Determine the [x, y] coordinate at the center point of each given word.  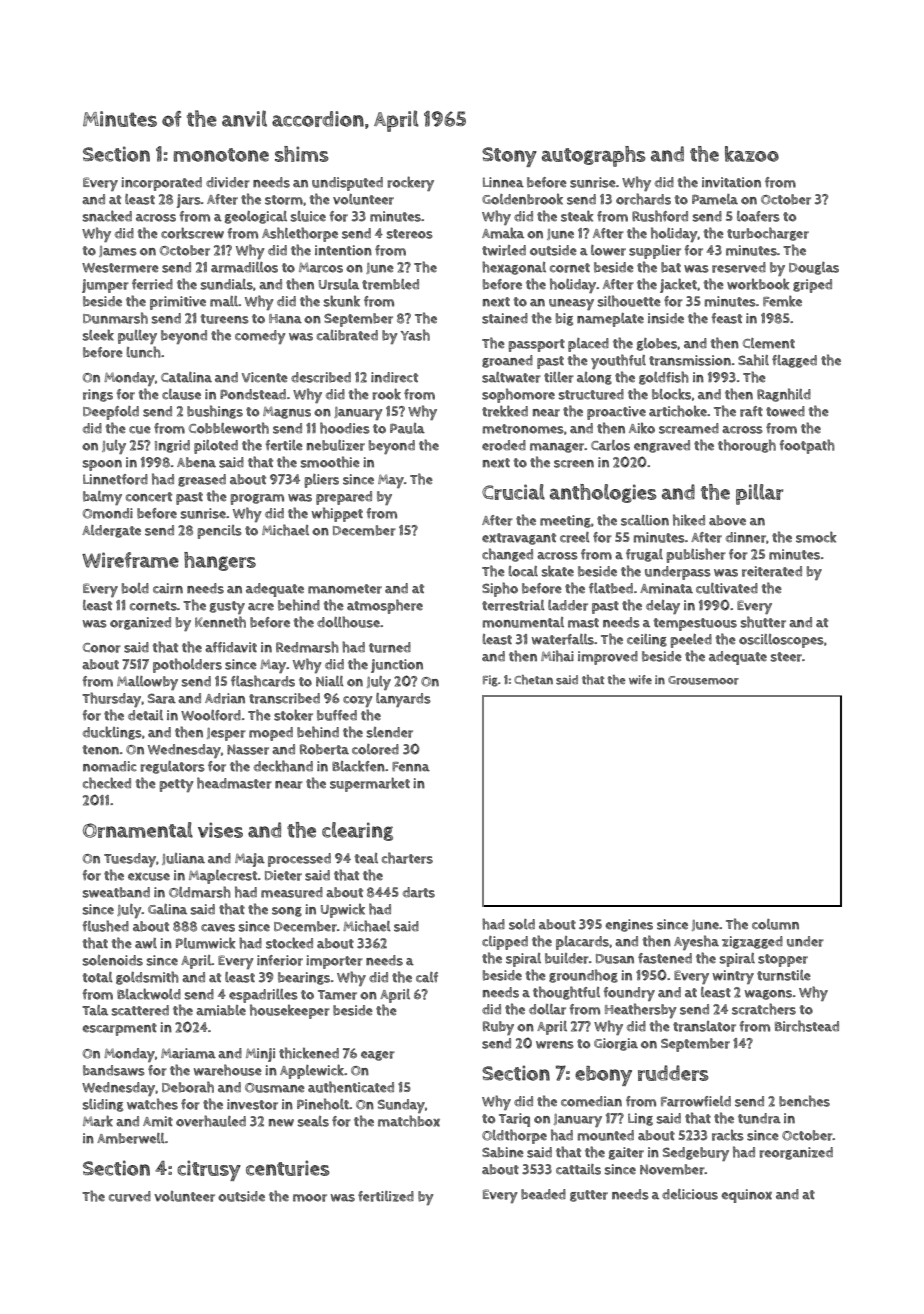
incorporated [161, 184]
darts [419, 892]
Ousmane [275, 1088]
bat [671, 267]
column [775, 924]
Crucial [513, 492]
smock [816, 537]
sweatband [116, 892]
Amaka [503, 233]
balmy [102, 498]
